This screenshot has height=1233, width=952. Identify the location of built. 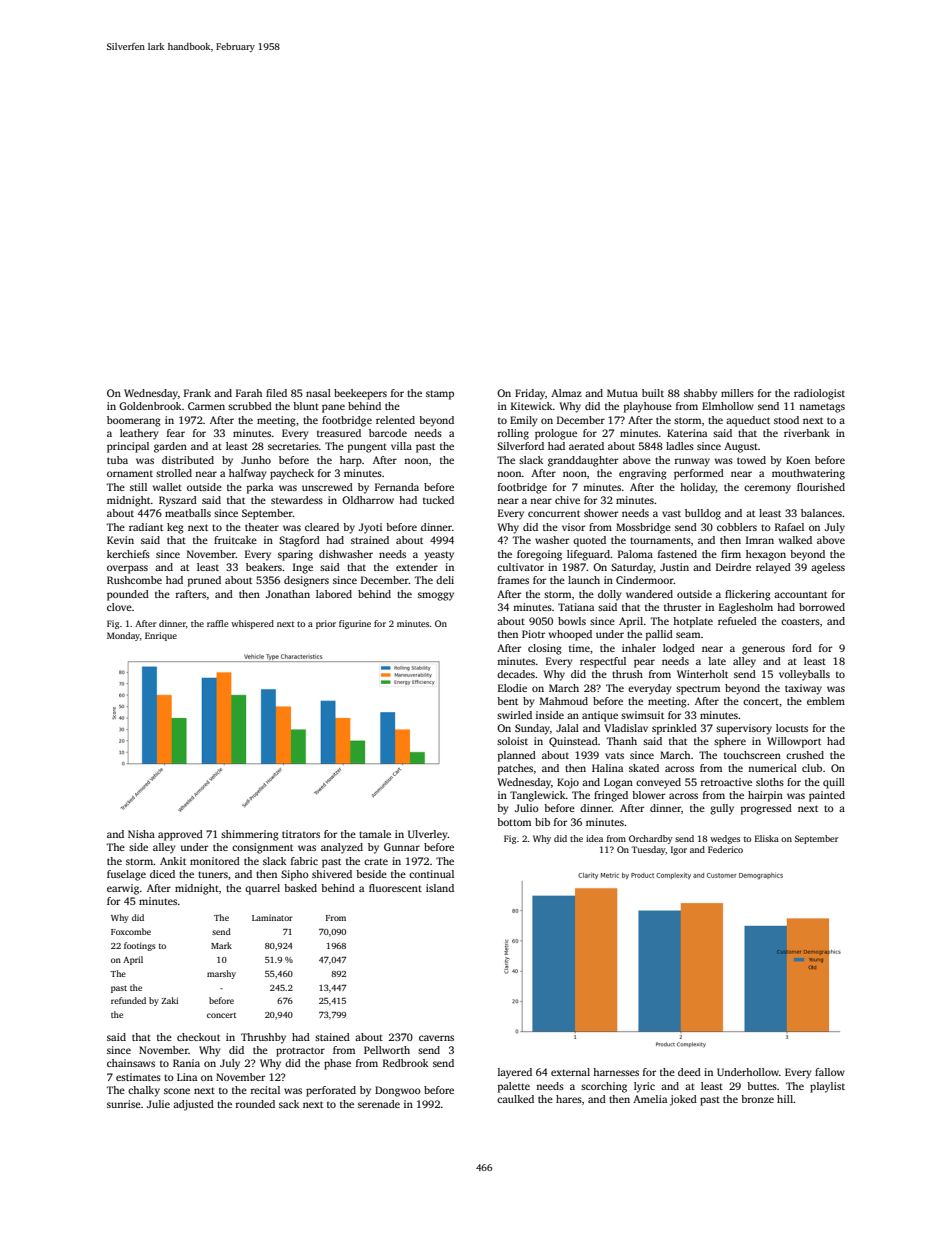
(653, 393).
